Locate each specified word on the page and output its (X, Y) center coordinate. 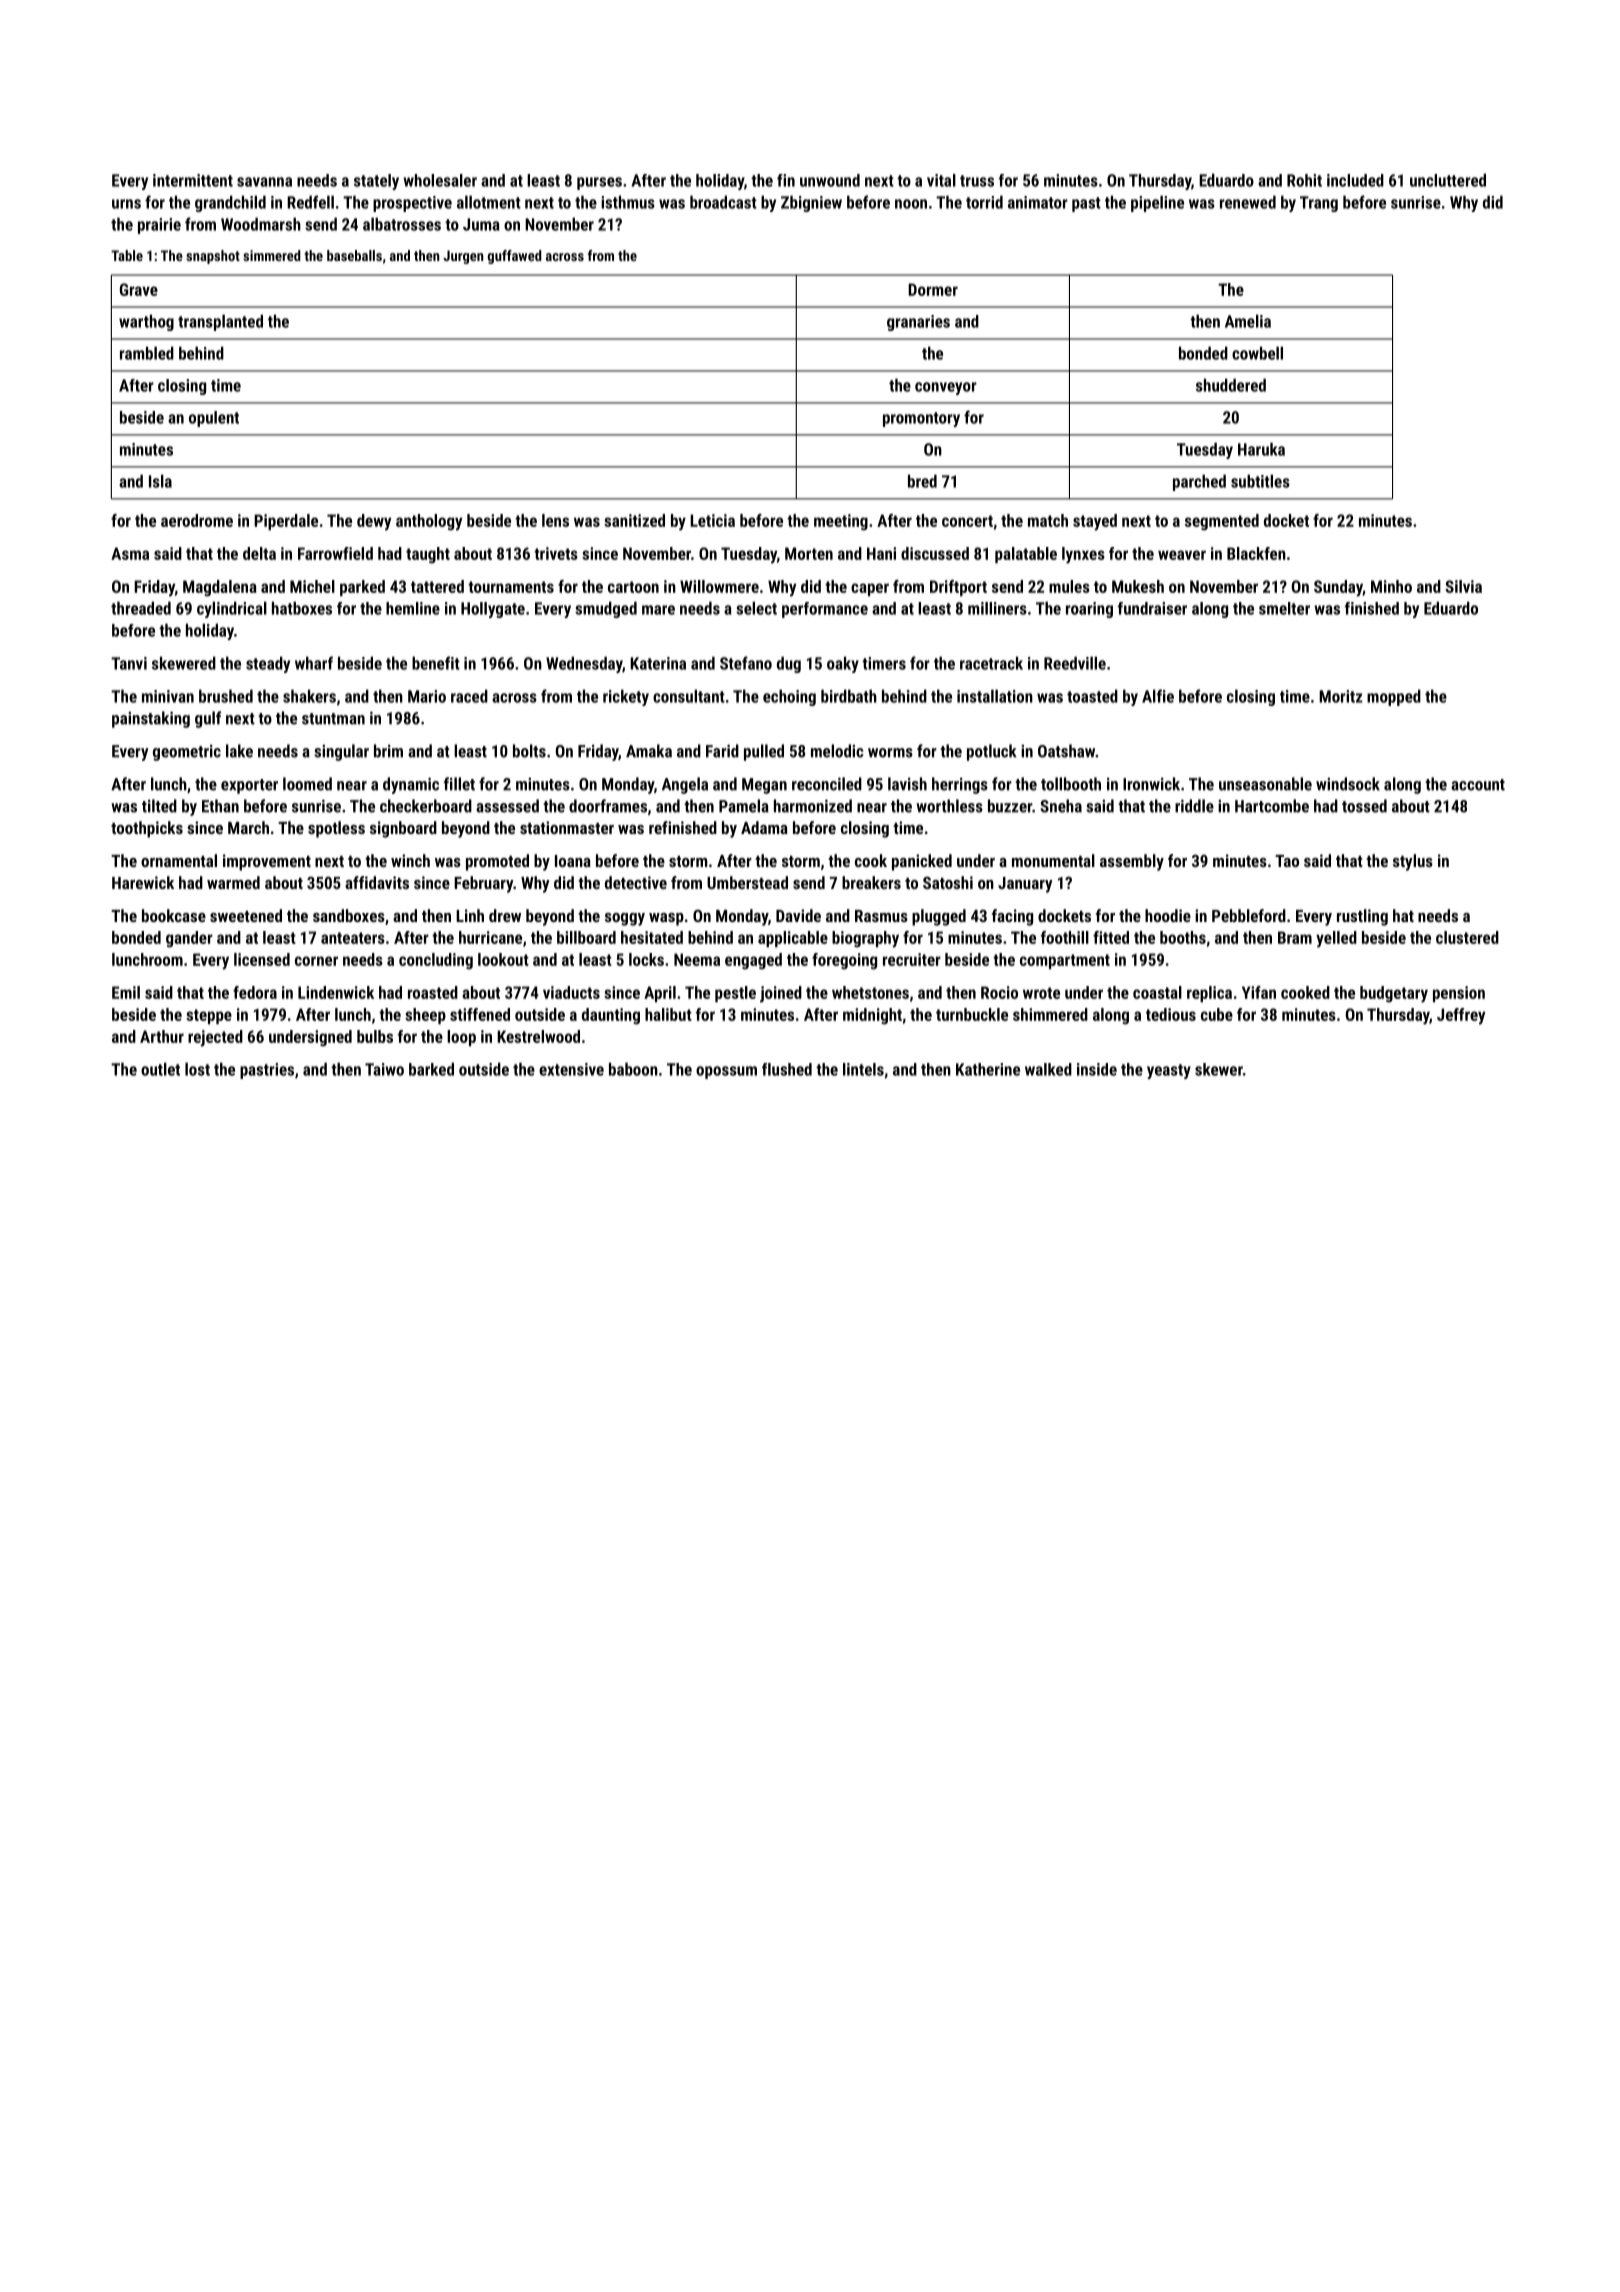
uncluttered (1448, 180)
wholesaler (440, 180)
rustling (1362, 917)
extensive (571, 1069)
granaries (918, 323)
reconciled (827, 784)
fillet (459, 784)
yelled (1336, 939)
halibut (668, 1014)
